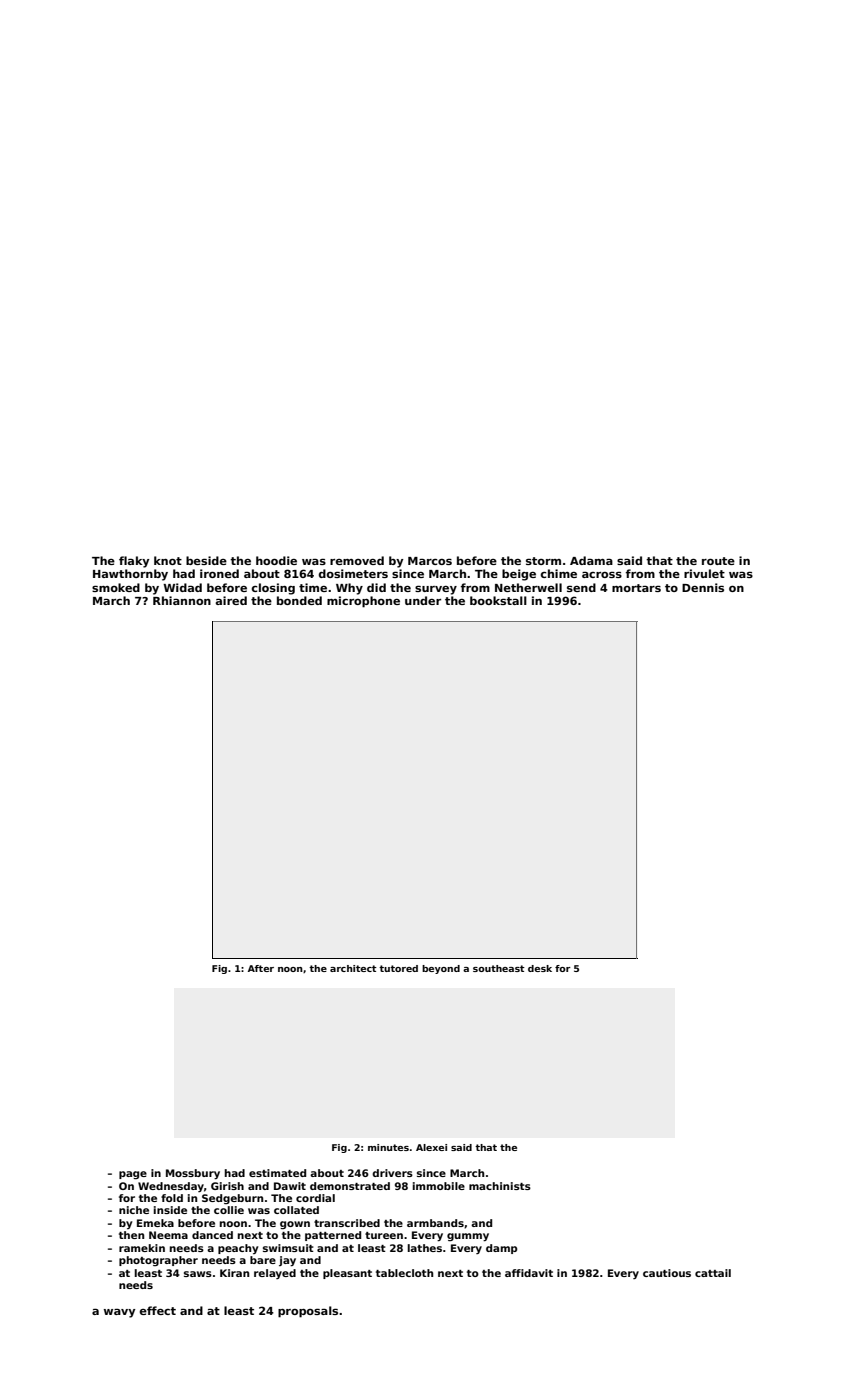 The image size is (849, 1400). I want to click on Girish, so click(227, 1186).
